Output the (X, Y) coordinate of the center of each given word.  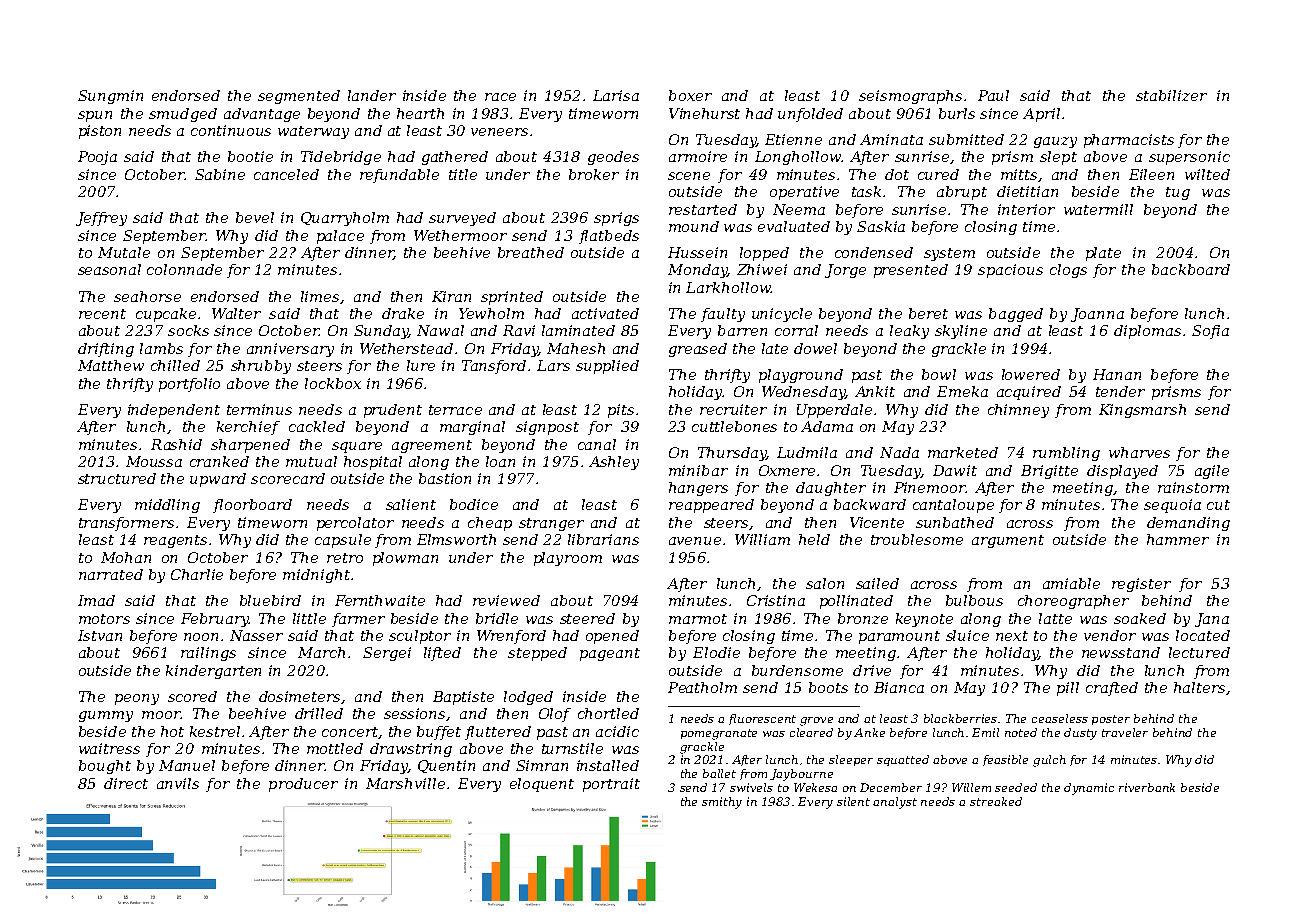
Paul (993, 95)
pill (1068, 689)
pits (621, 411)
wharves (1139, 452)
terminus (259, 409)
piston (100, 132)
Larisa (616, 95)
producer (303, 785)
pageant (610, 654)
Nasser (256, 635)
